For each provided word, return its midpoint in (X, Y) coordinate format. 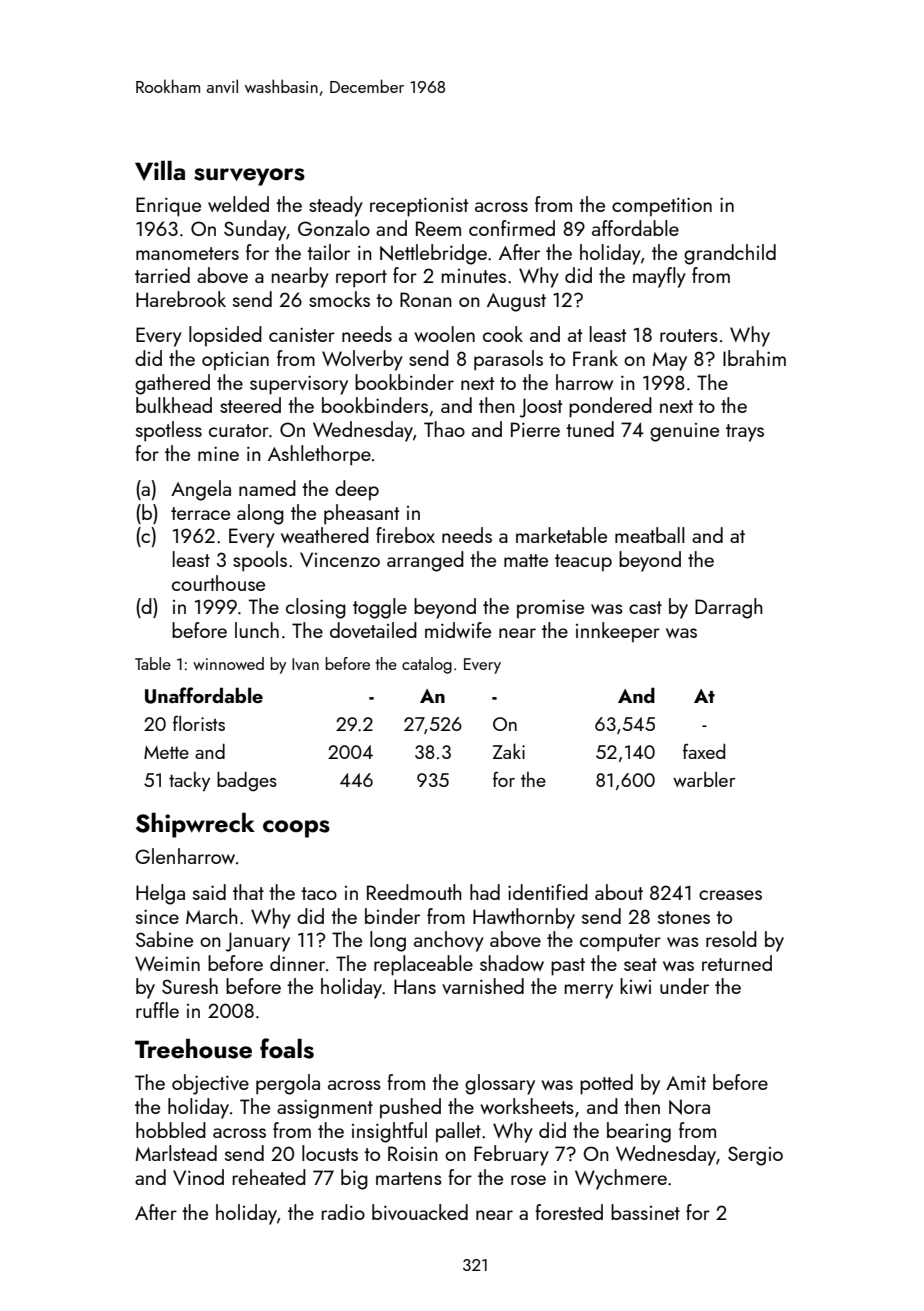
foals (287, 1048)
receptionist (419, 207)
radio (343, 1212)
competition (662, 207)
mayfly (659, 277)
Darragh (729, 608)
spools (260, 561)
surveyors (249, 177)
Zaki (509, 751)
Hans (415, 986)
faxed (704, 751)
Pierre (535, 429)
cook (503, 334)
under (684, 986)
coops (296, 829)
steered (250, 405)
